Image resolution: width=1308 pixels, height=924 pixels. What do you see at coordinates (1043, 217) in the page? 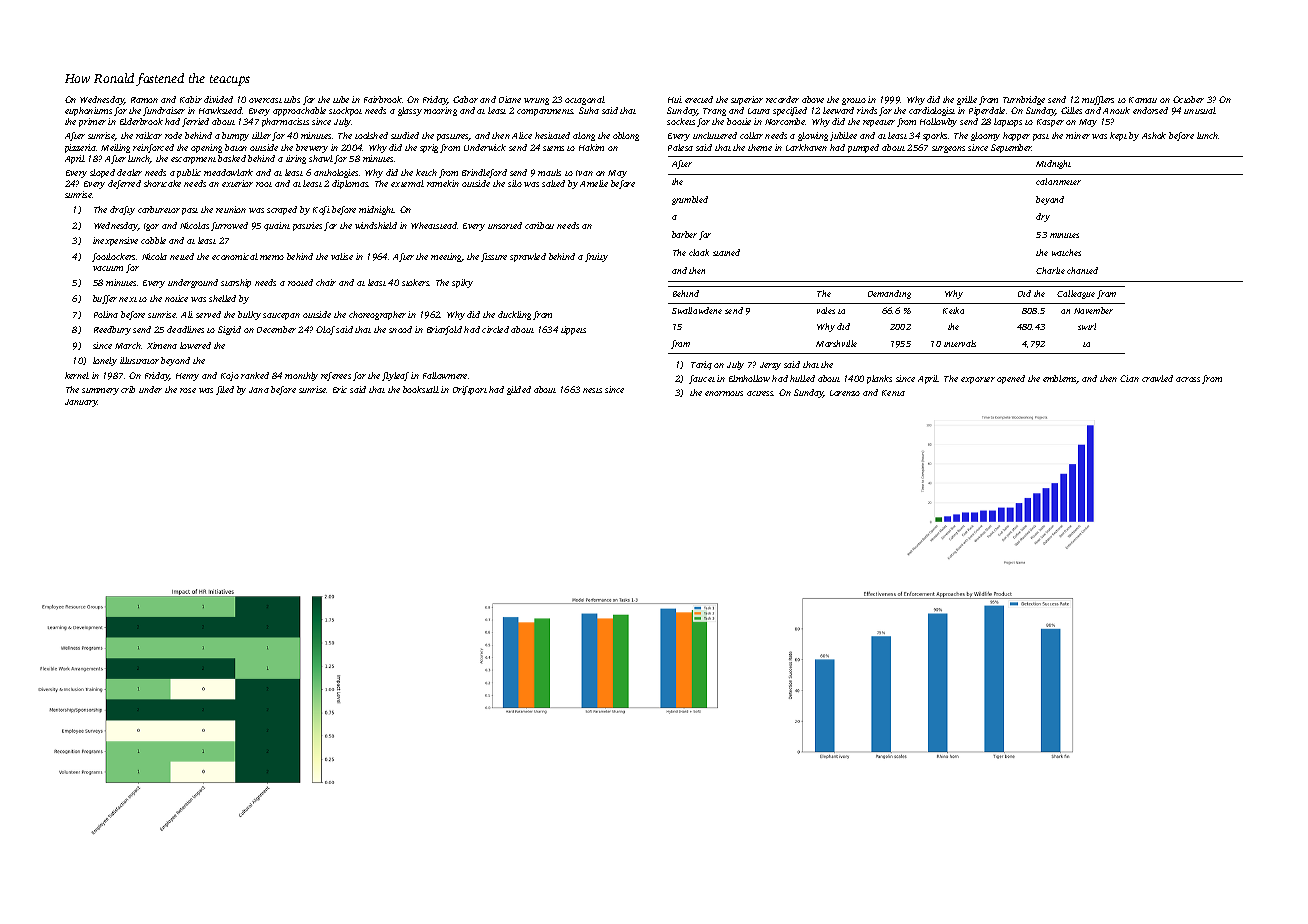
I see `dry` at bounding box center [1043, 217].
